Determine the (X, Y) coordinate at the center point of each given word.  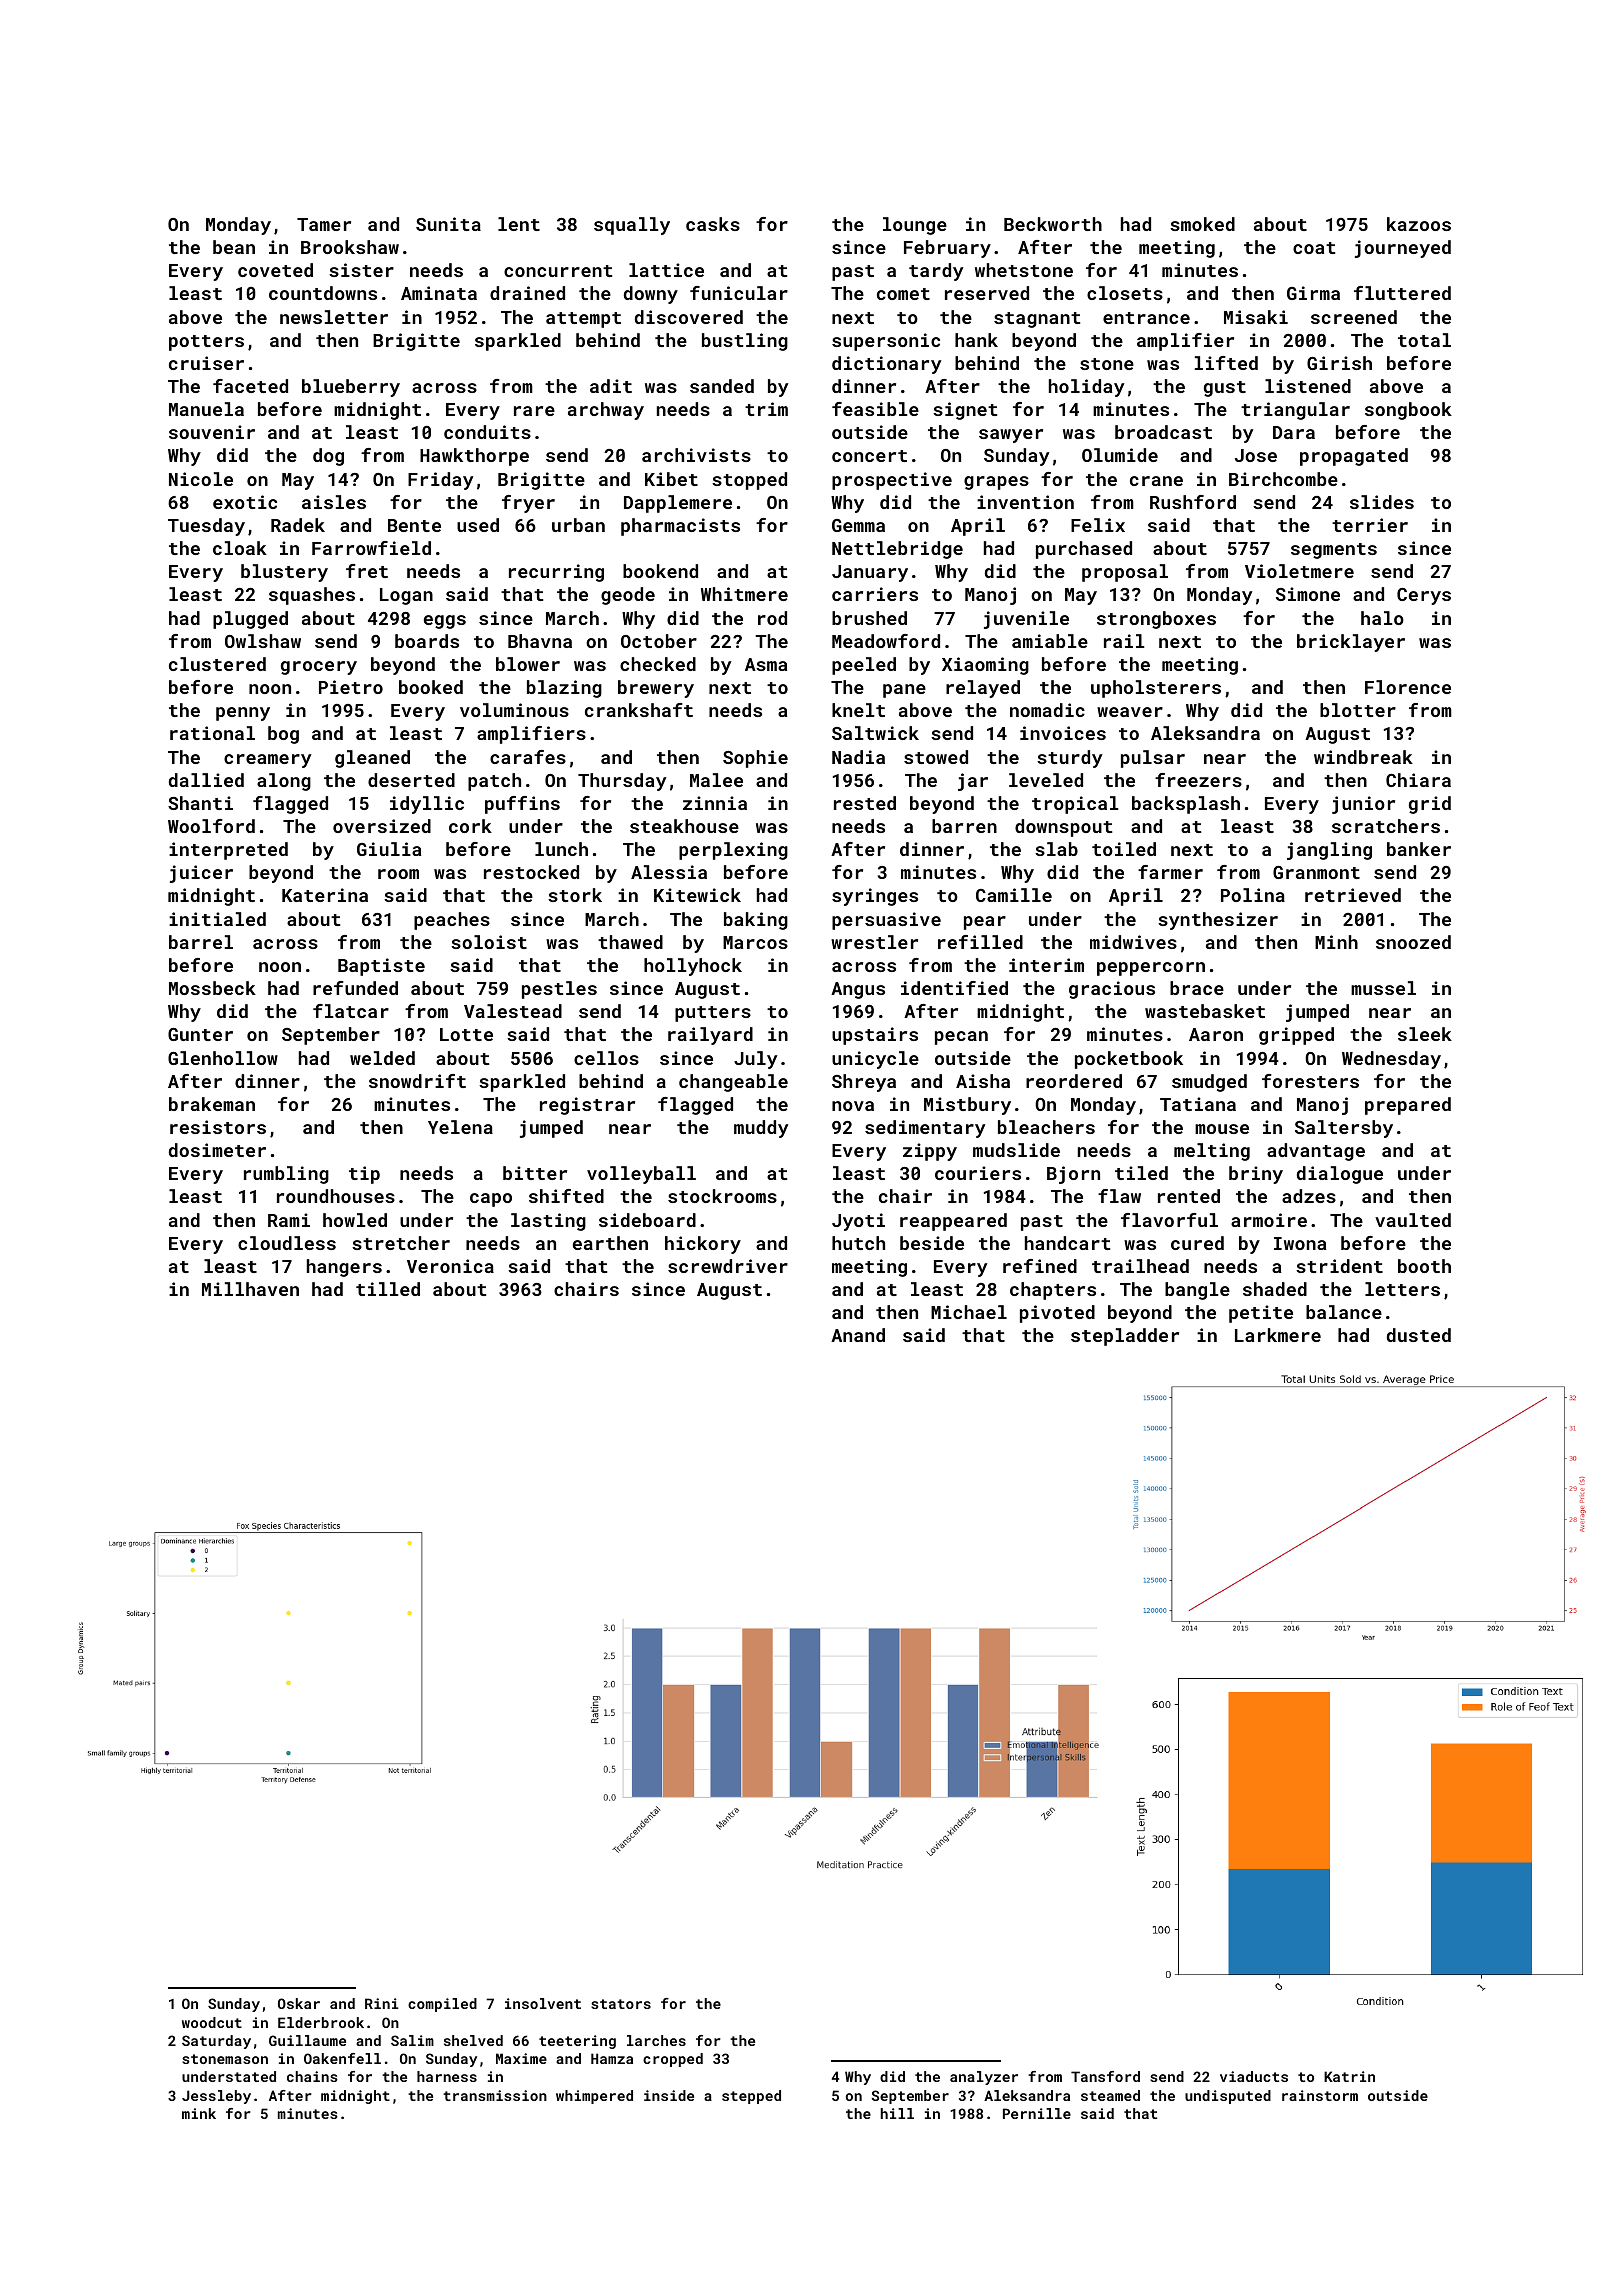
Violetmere (1299, 571)
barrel (201, 942)
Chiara (1418, 780)
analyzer (984, 2078)
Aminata (439, 293)
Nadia (858, 757)
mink (199, 2113)
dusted (1419, 1335)
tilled (388, 1289)
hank (976, 340)
